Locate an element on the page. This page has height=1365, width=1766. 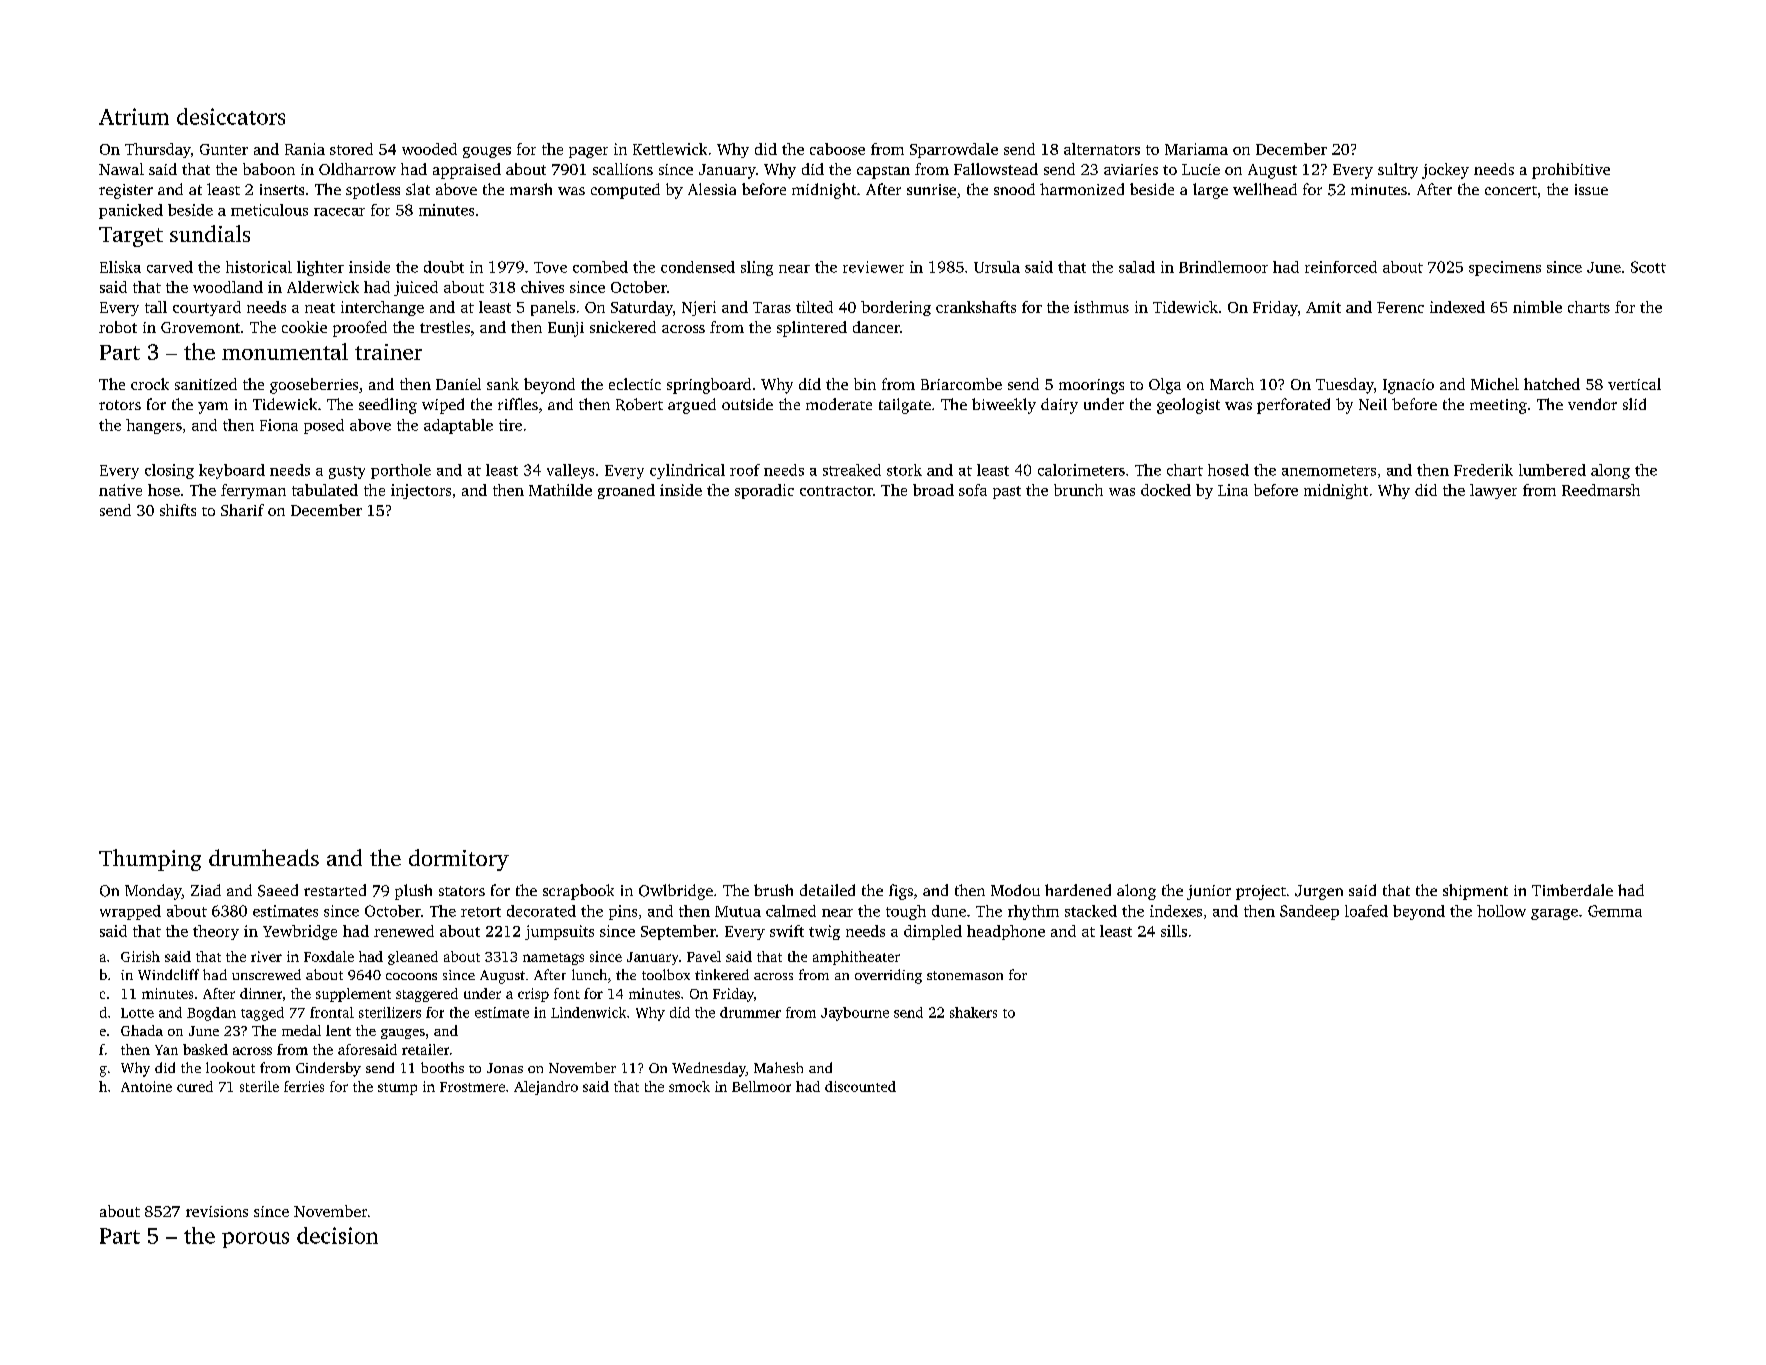
stators is located at coordinates (462, 891).
